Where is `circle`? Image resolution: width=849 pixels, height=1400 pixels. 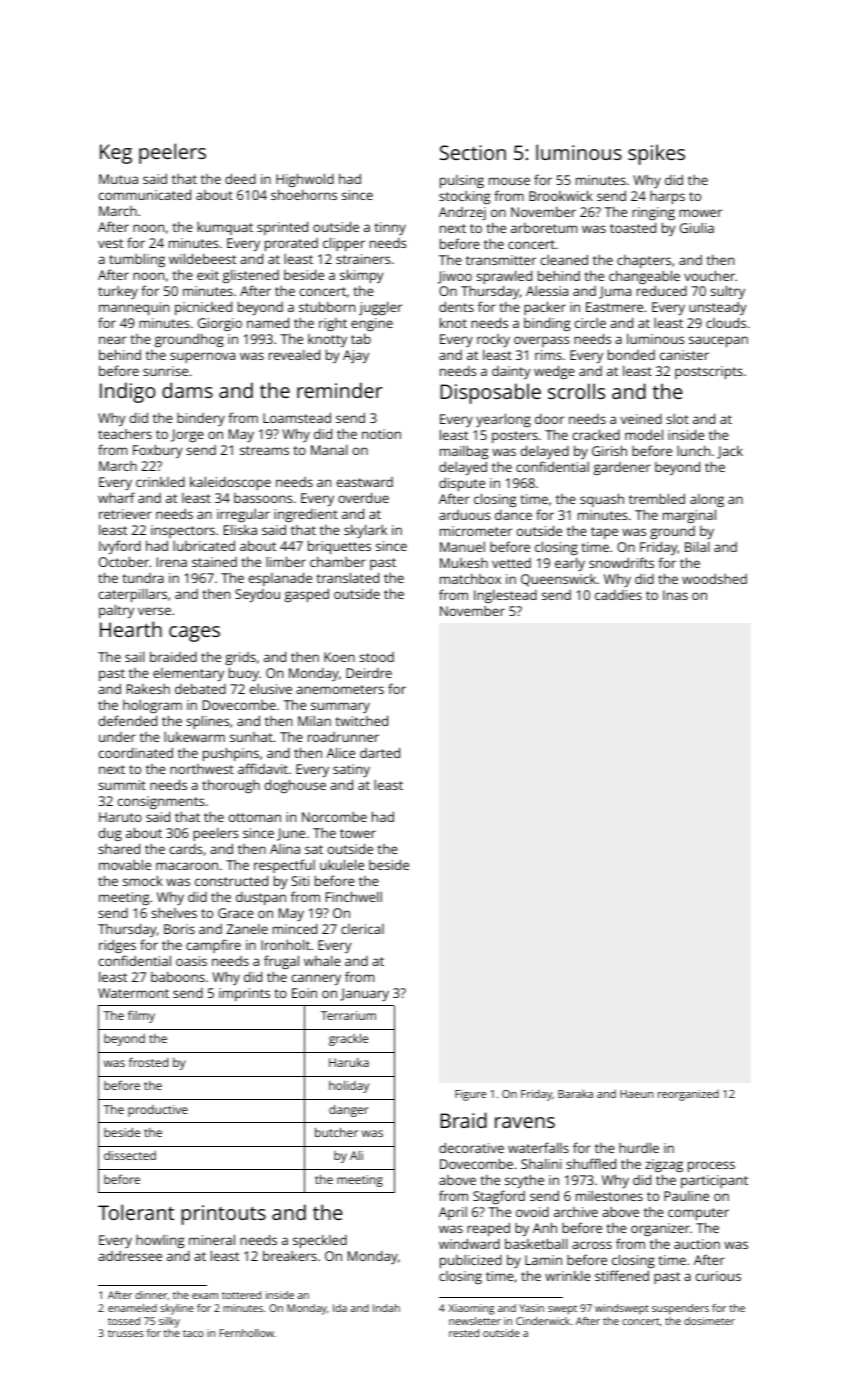 circle is located at coordinates (590, 323).
